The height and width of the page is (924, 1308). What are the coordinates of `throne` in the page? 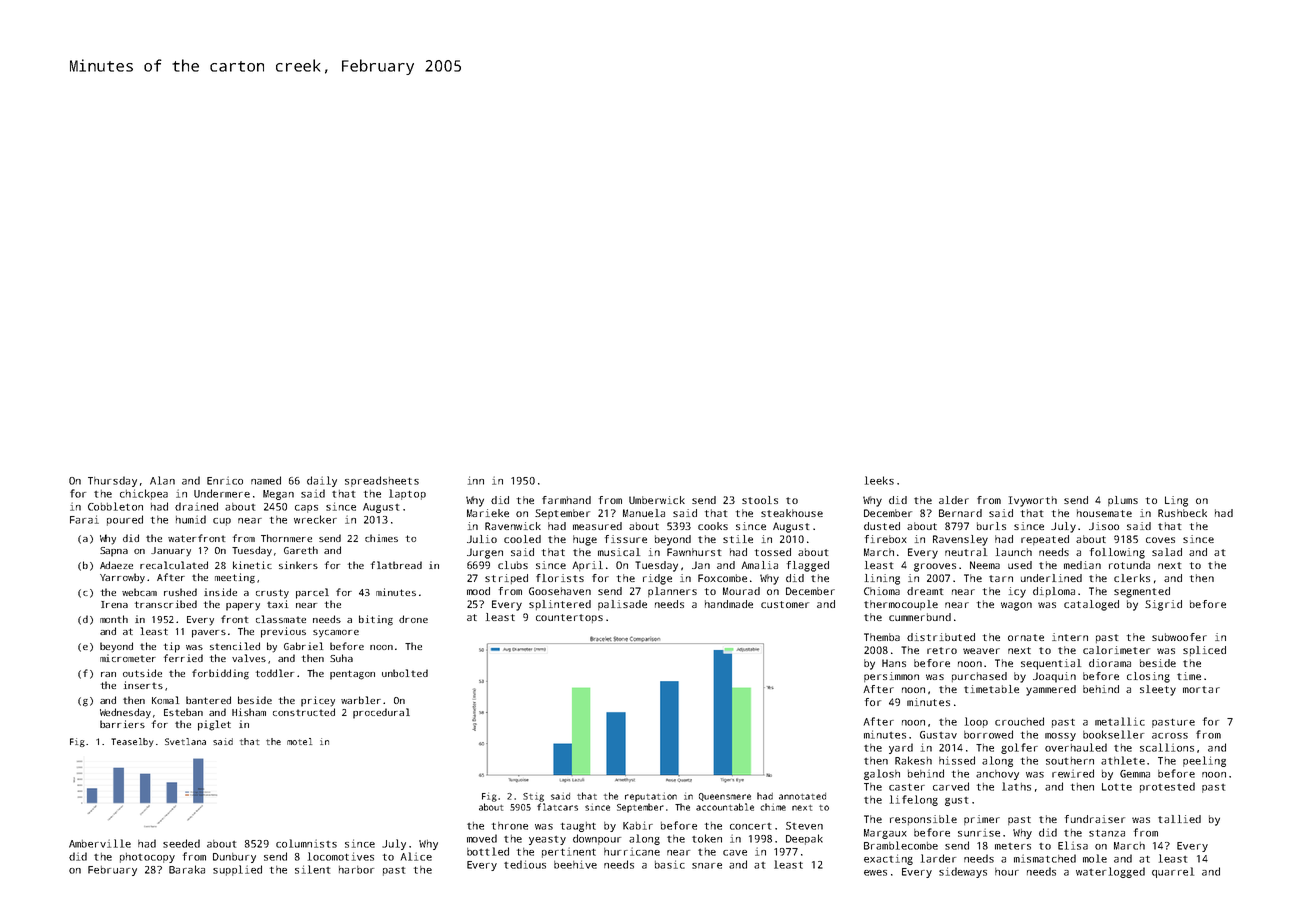 It's located at (510, 826).
